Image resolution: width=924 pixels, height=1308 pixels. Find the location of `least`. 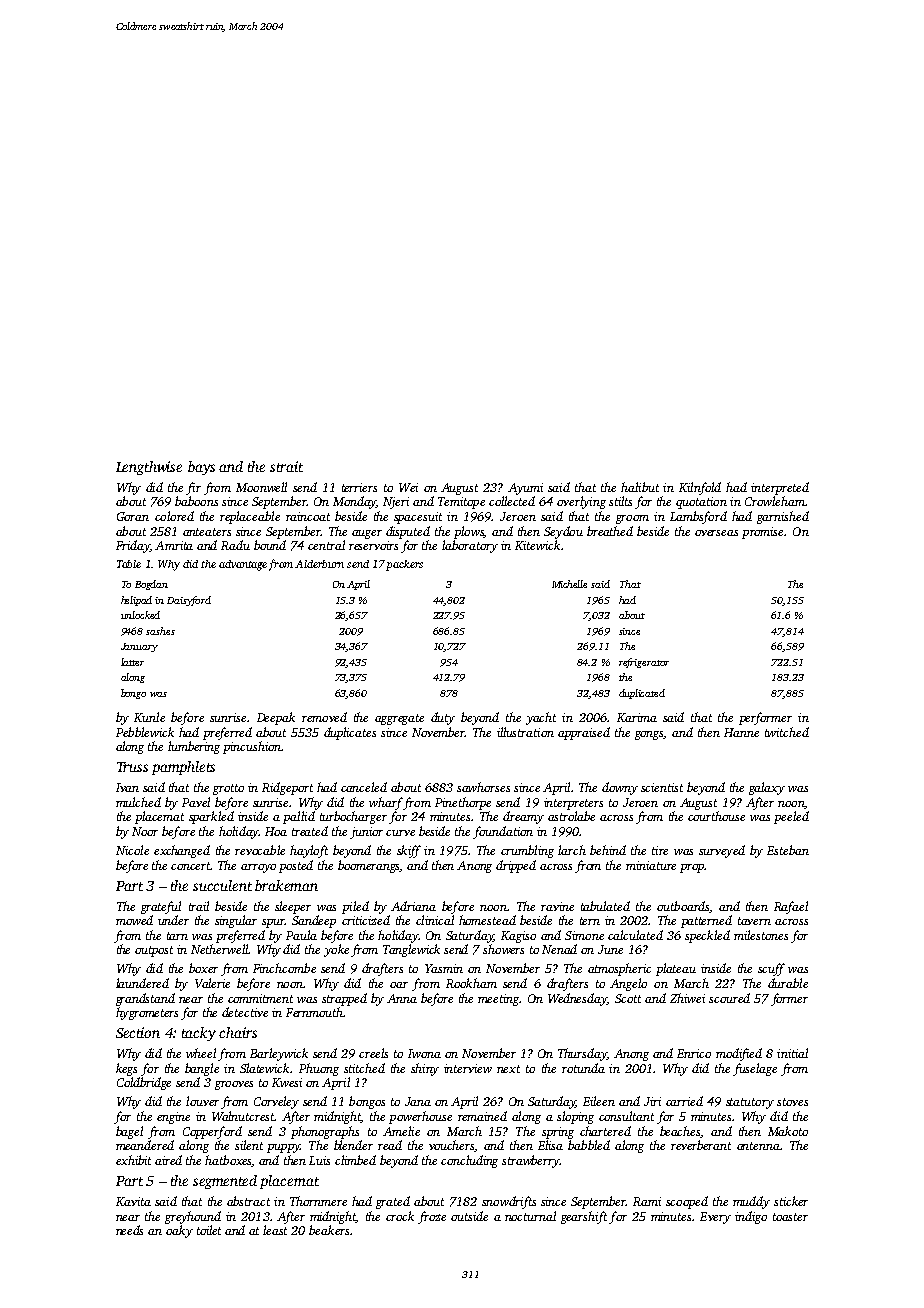

least is located at coordinates (275, 1230).
